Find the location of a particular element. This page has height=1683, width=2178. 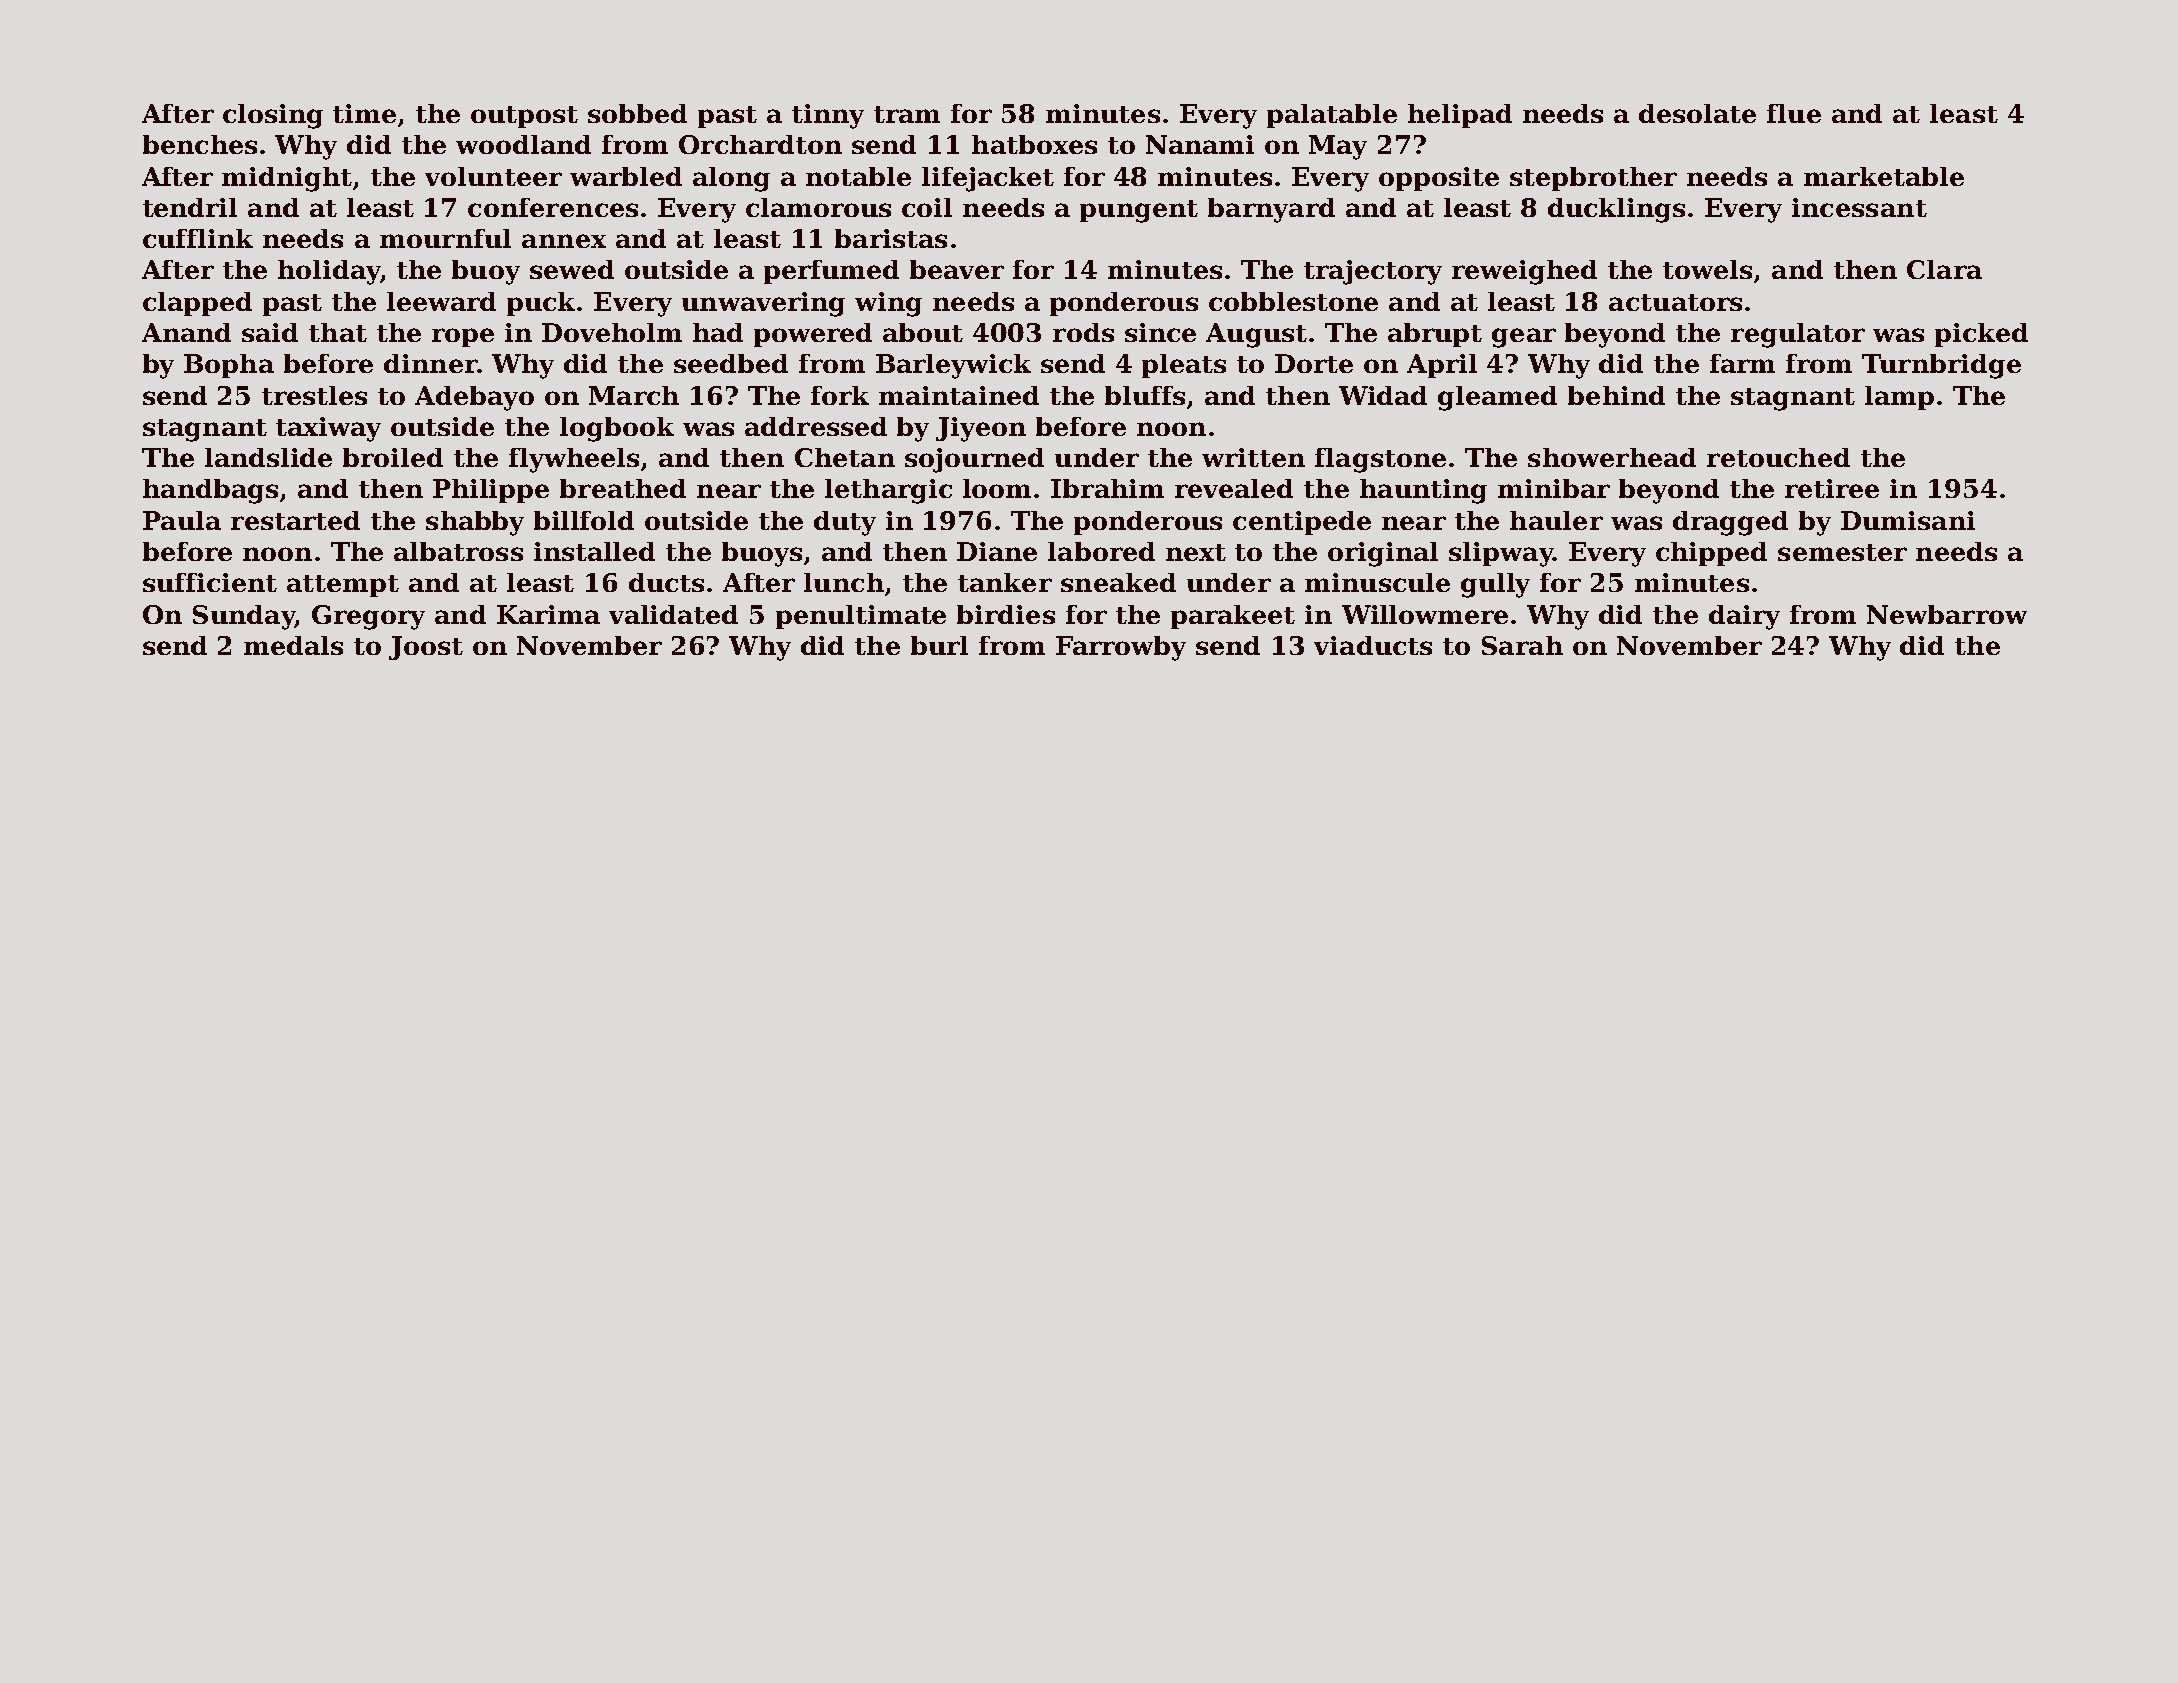

Sarah is located at coordinates (1522, 645).
